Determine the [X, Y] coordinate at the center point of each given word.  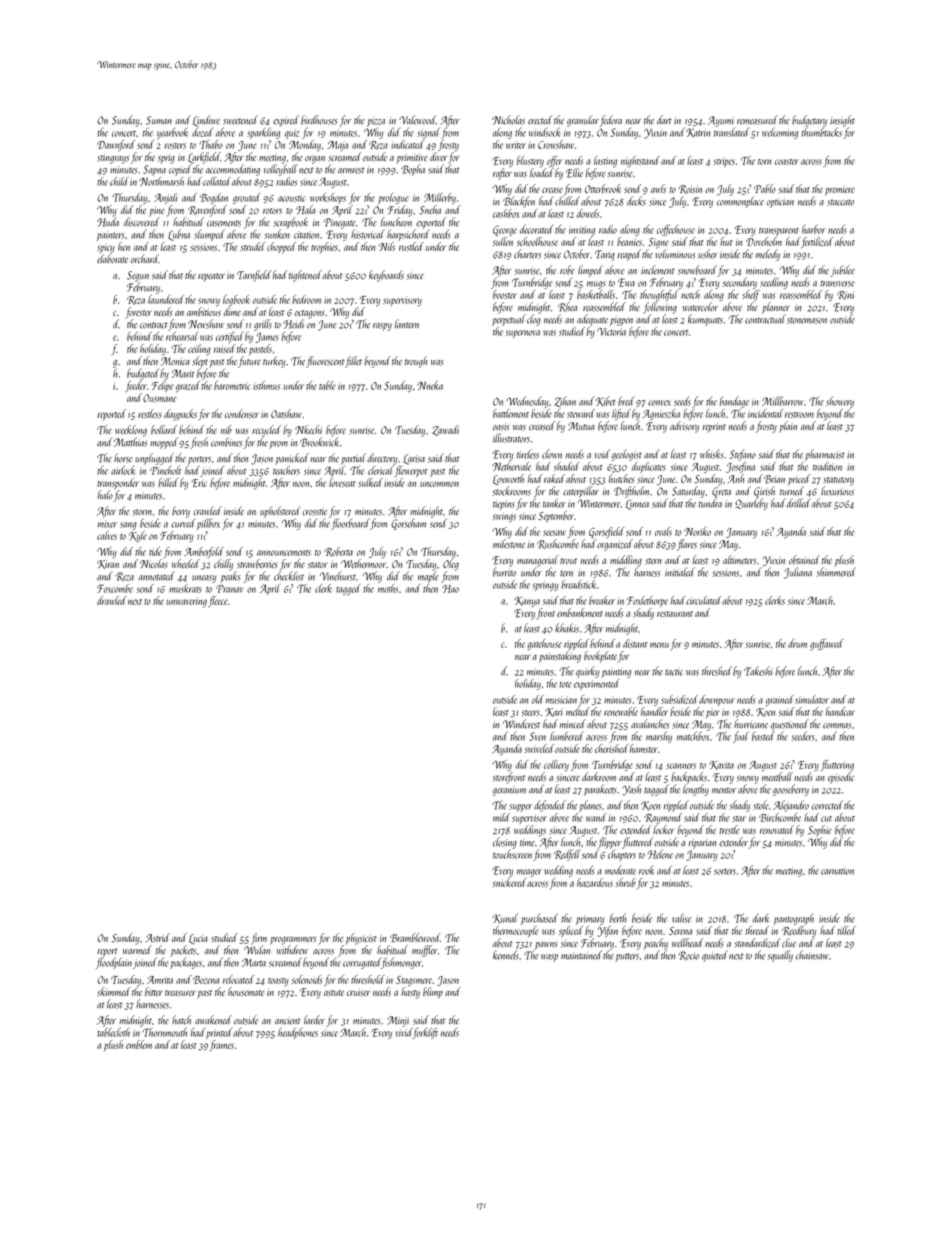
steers [531, 713]
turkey [274, 362]
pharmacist [825, 455]
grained [780, 700]
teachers [286, 470]
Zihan [565, 401]
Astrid [157, 937]
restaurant [675, 614]
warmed [137, 950]
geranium [509, 791]
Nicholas [508, 120]
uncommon [439, 484]
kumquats [705, 320]
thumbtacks [822, 132]
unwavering [186, 602]
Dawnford [116, 145]
